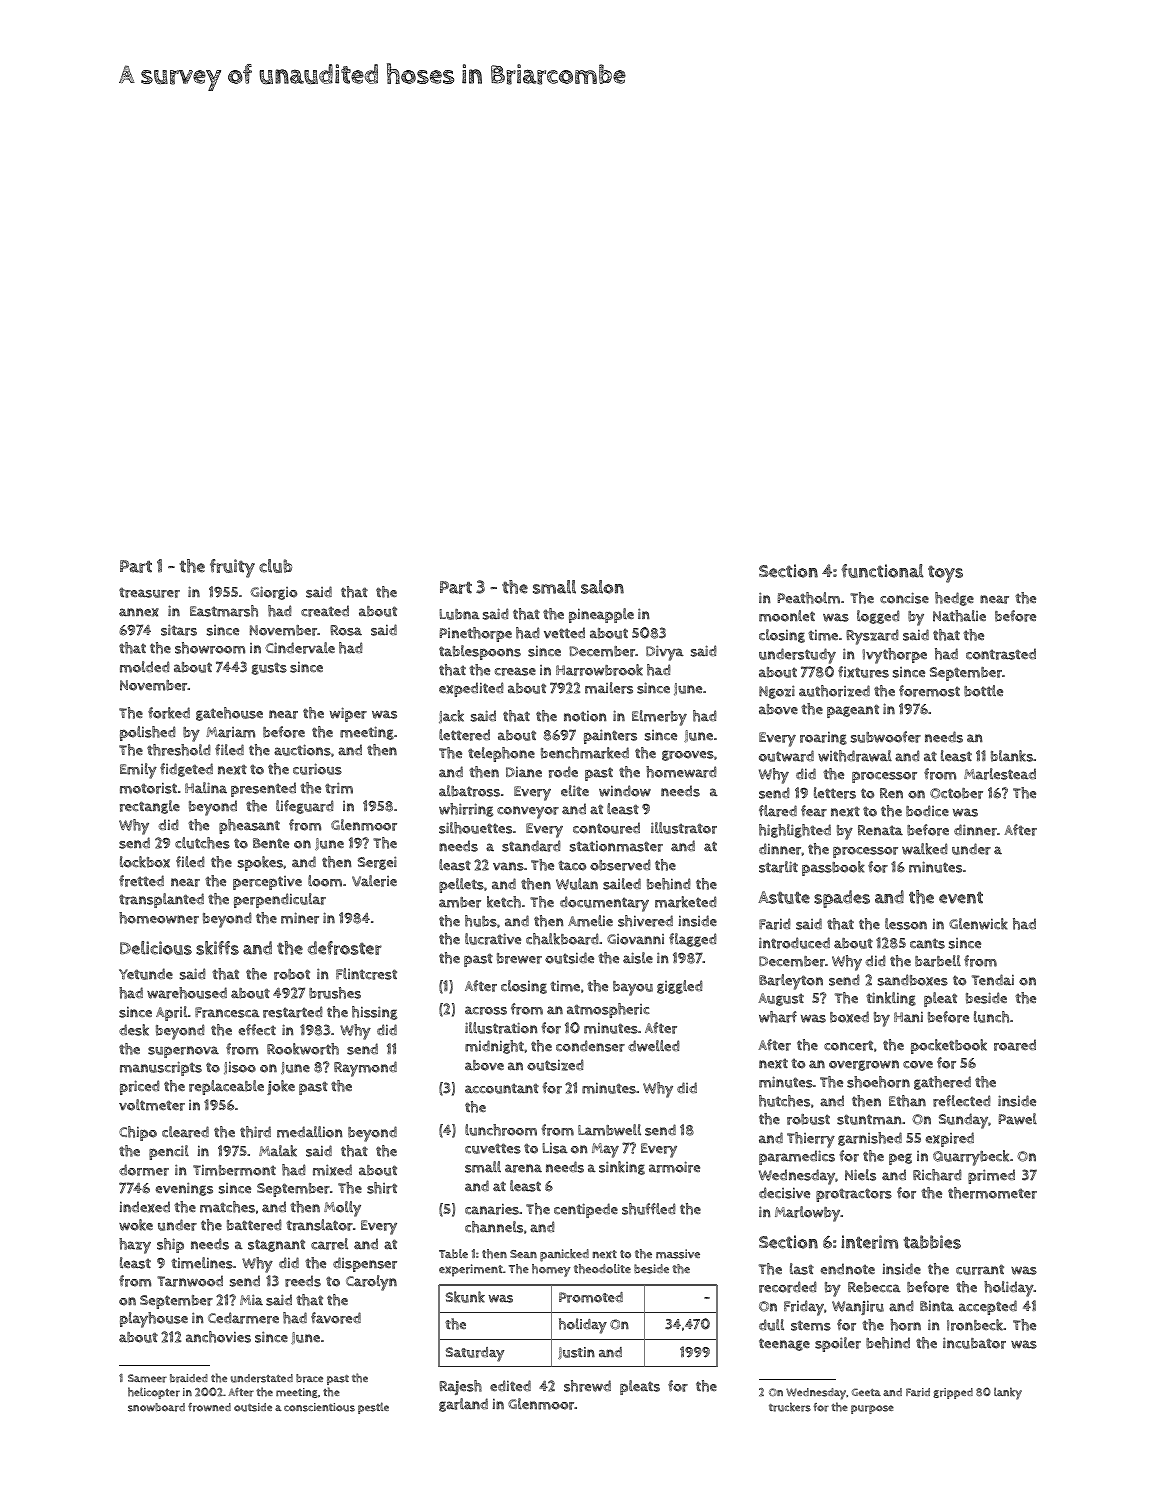  Describe the element at coordinates (189, 1378) in the screenshot. I see `braided` at that location.
